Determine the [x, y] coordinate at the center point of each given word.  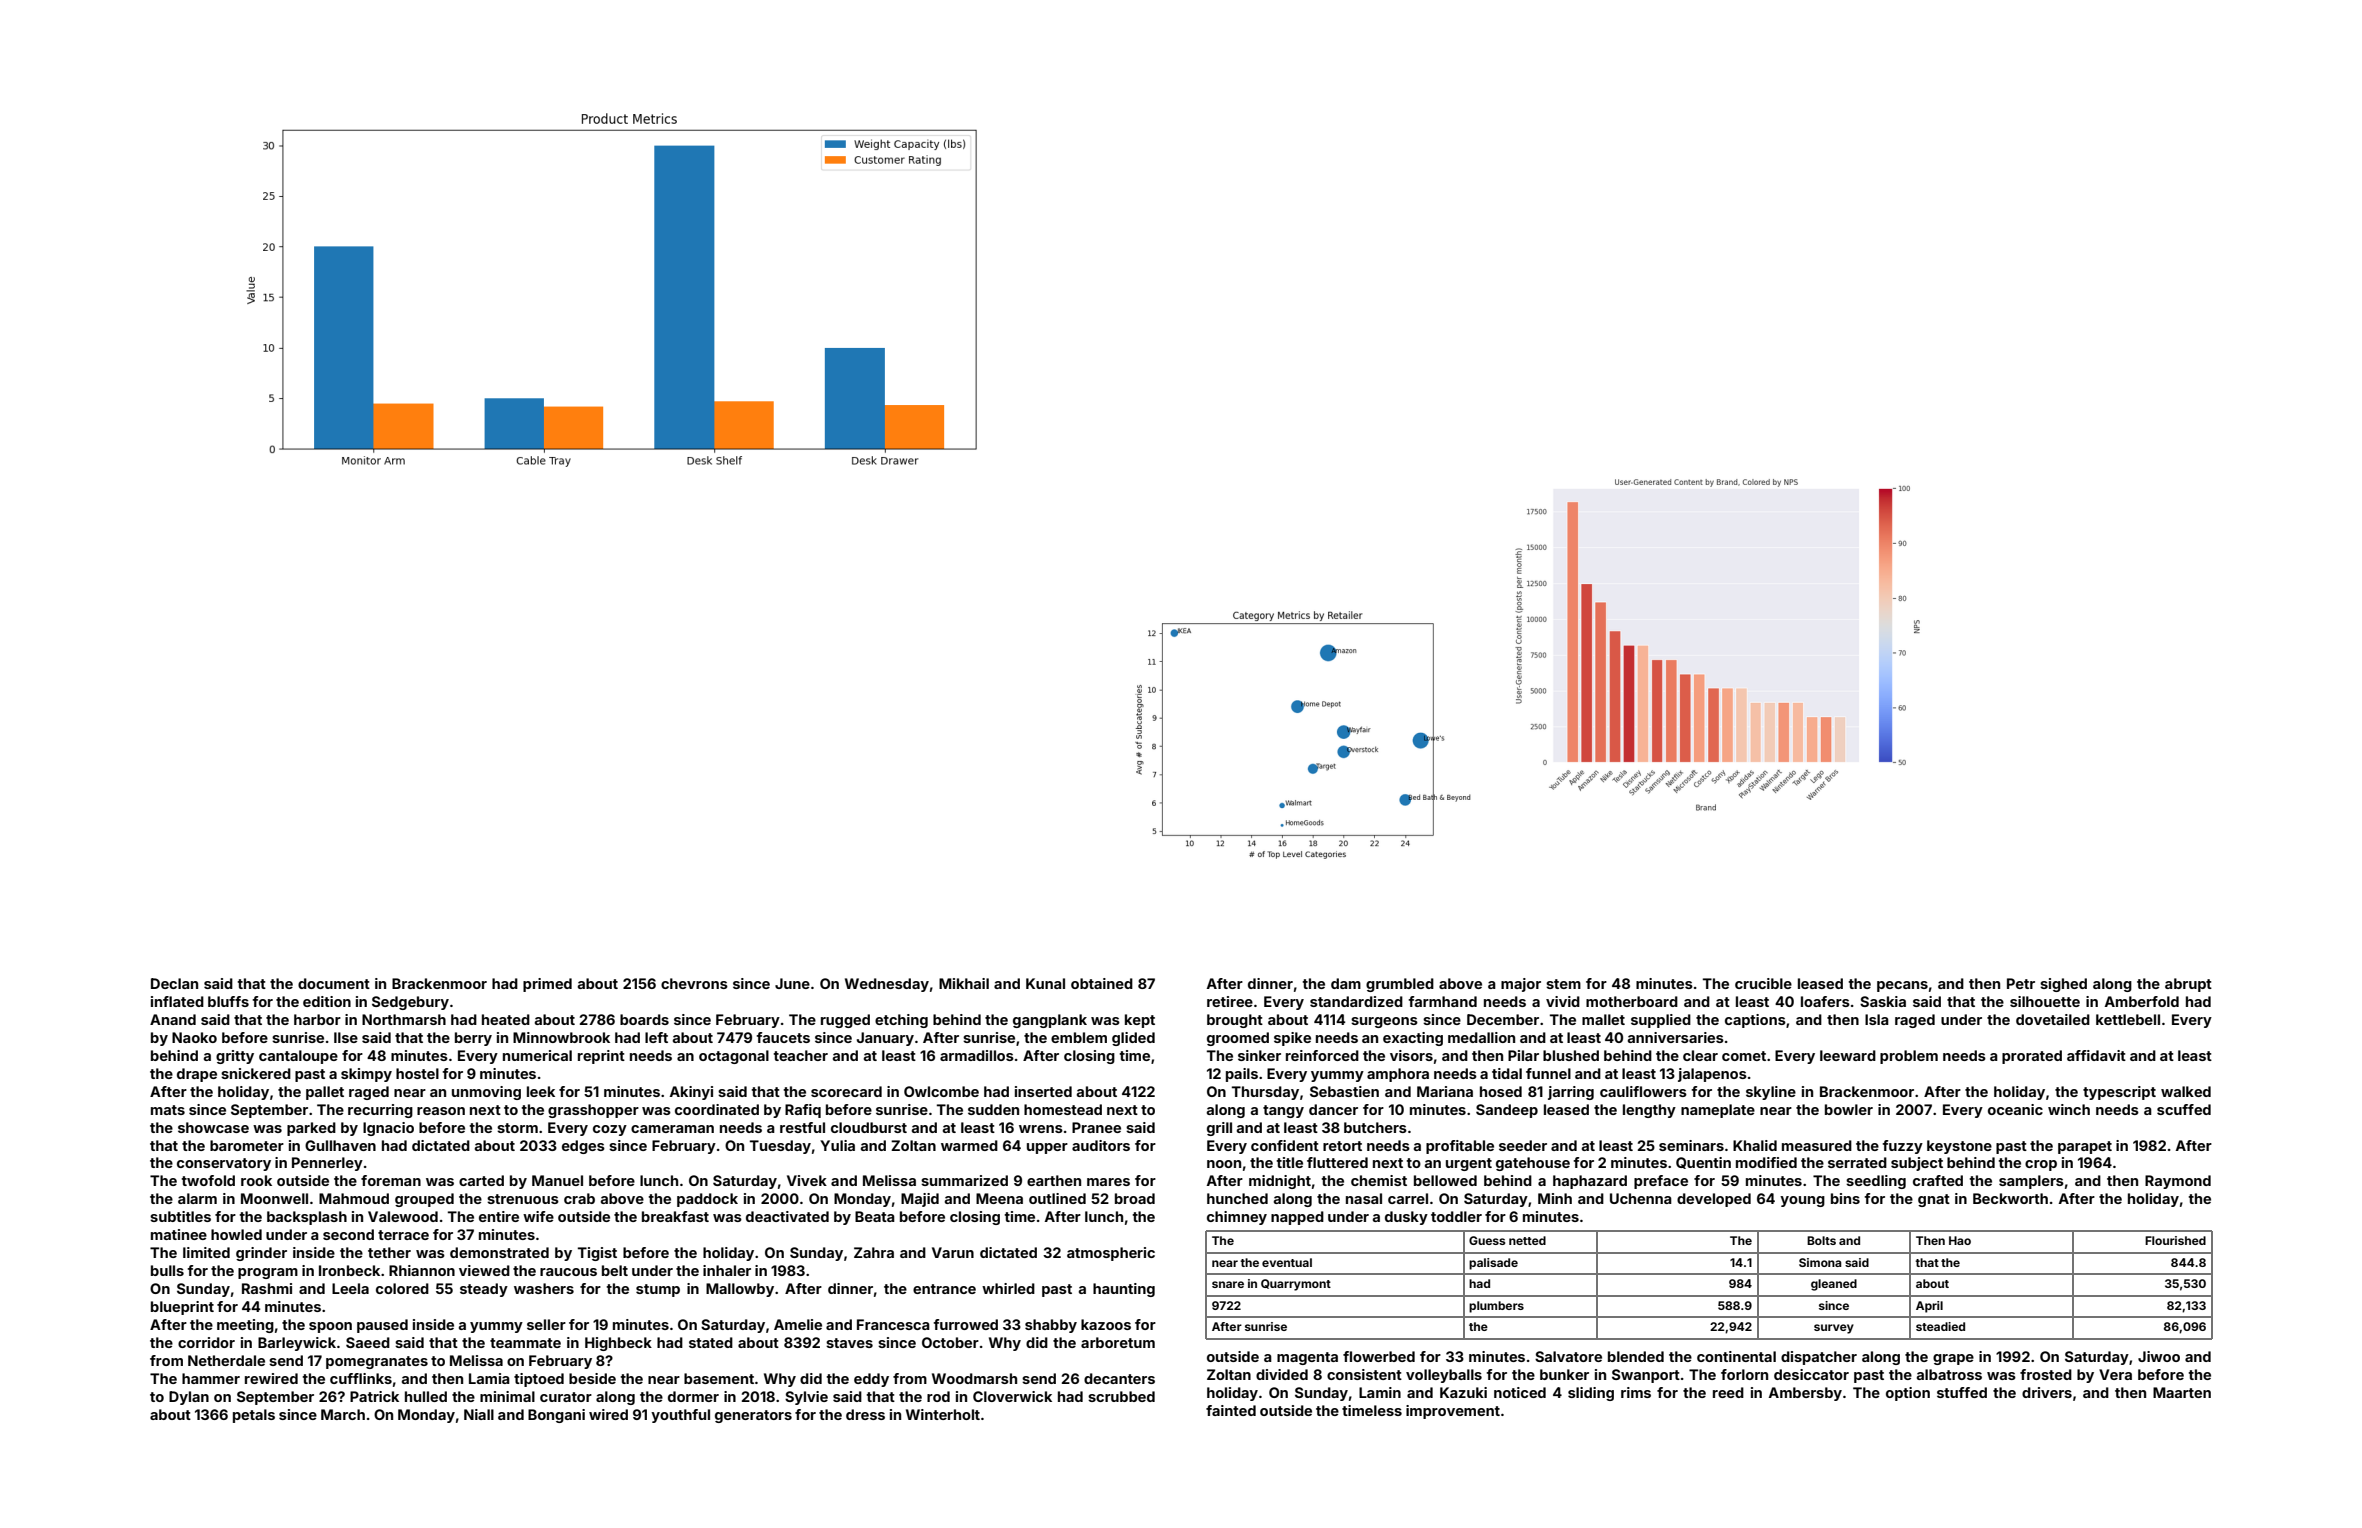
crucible [1763, 983]
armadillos [977, 1055]
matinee [179, 1234]
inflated [177, 1001]
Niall [479, 1414]
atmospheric [1111, 1254]
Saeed [368, 1342]
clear [1700, 1055]
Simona [1820, 1262]
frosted [2046, 1374]
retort [1342, 1146]
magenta [1307, 1358]
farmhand [1442, 1001]
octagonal [734, 1057]
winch [2069, 1109]
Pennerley [327, 1164]
